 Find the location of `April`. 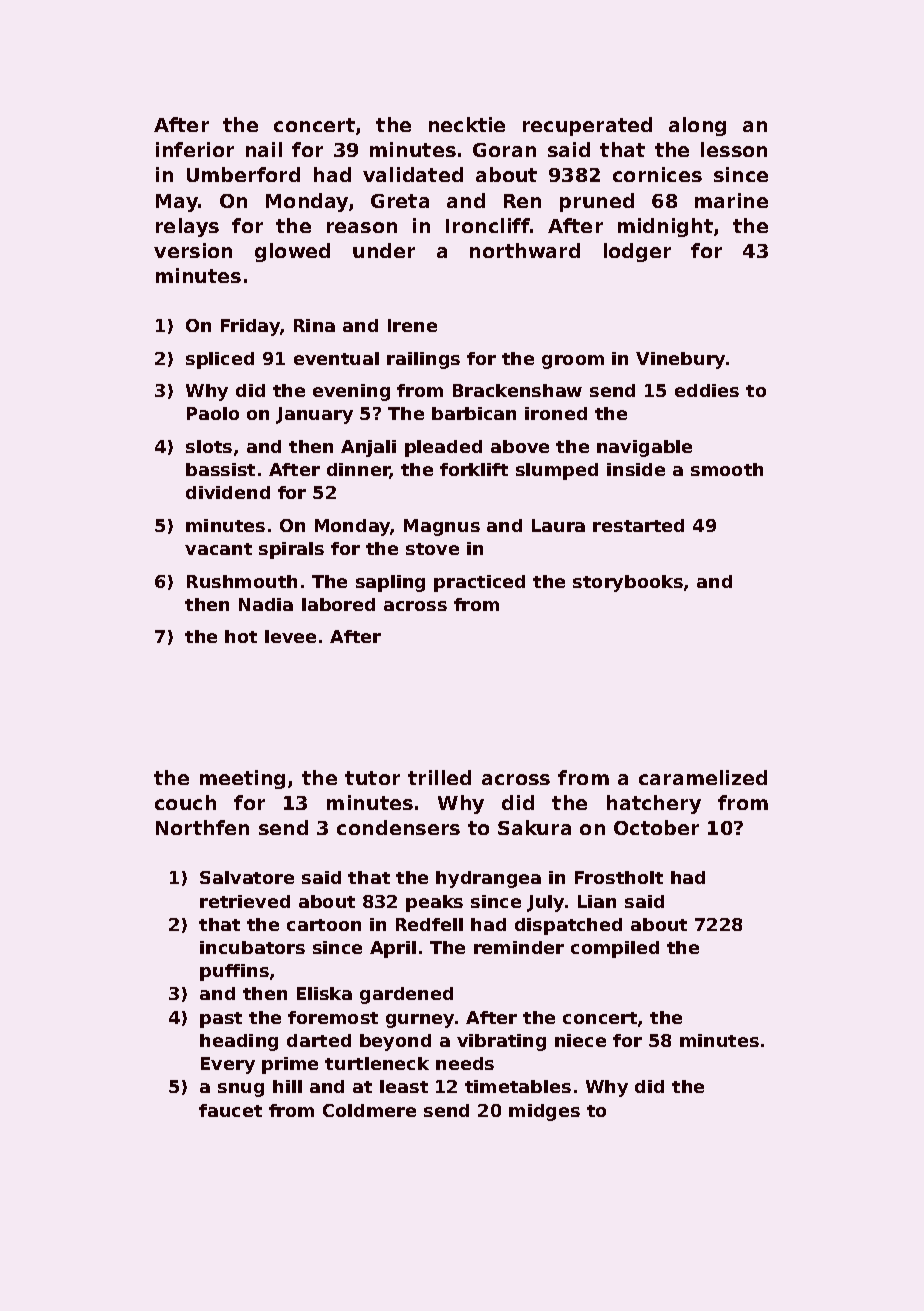

April is located at coordinates (393, 949).
